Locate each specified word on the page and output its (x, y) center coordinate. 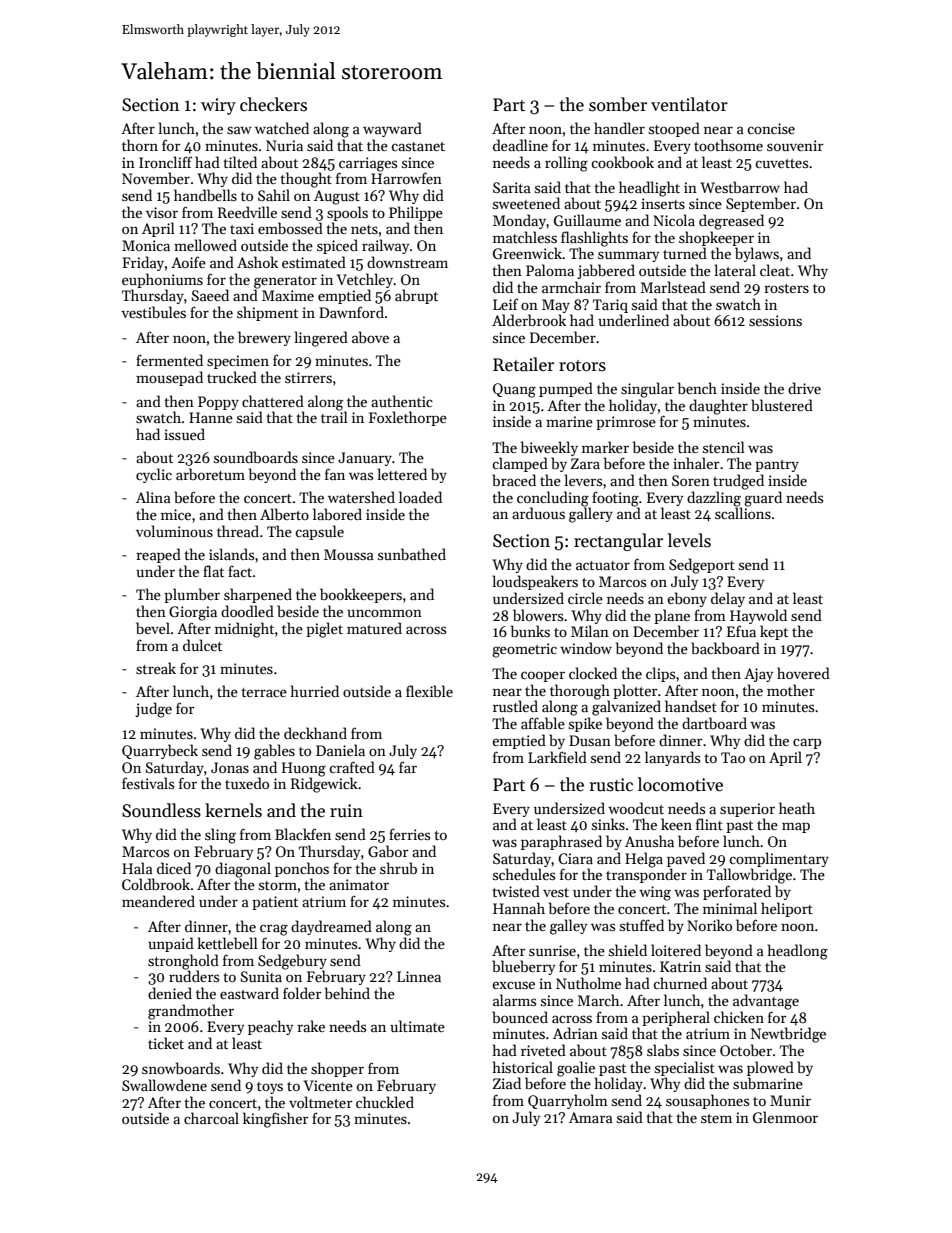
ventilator (689, 104)
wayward (392, 129)
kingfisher (276, 1120)
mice (176, 514)
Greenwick (527, 253)
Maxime (288, 295)
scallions (743, 513)
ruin (346, 810)
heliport (787, 909)
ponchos (302, 869)
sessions (775, 320)
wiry (218, 106)
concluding (553, 499)
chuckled (385, 1102)
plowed (770, 1068)
